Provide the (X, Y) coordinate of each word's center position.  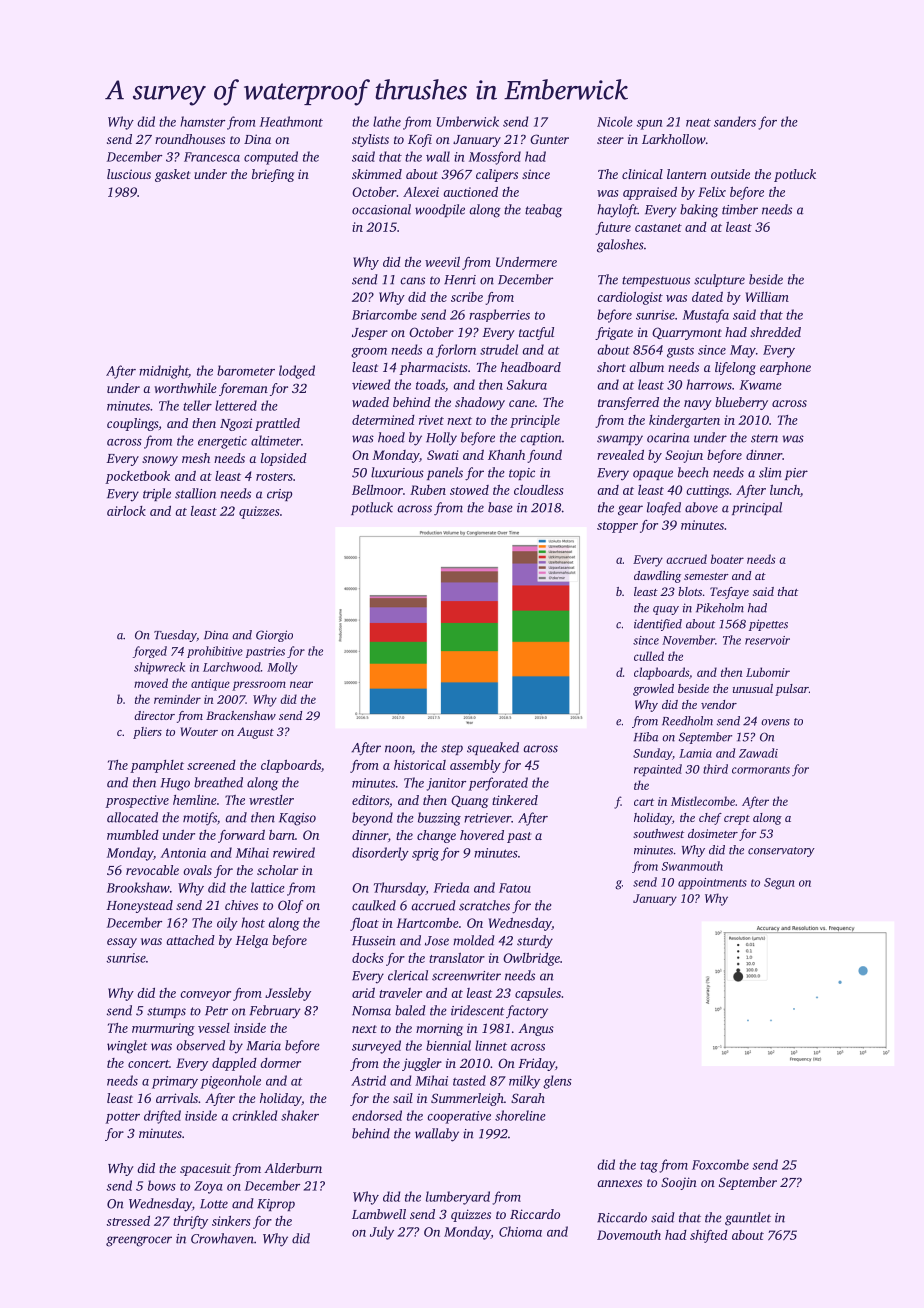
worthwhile (185, 388)
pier (796, 474)
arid (363, 993)
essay (122, 943)
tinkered (515, 800)
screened (211, 765)
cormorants (761, 770)
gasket (172, 175)
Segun (779, 884)
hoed (391, 437)
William (767, 297)
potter (122, 1118)
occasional (381, 209)
